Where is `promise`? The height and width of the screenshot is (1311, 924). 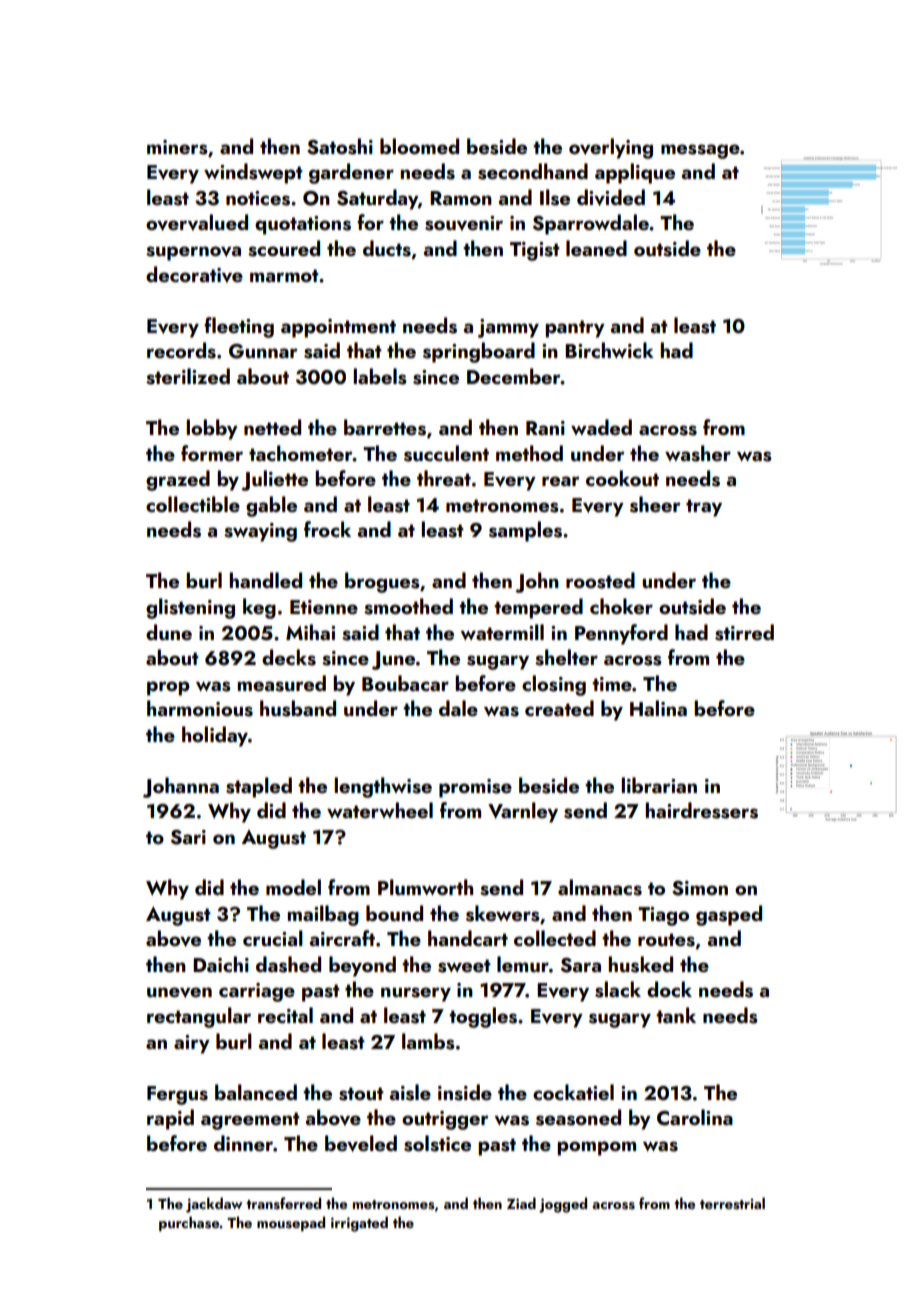
promise is located at coordinates (475, 788).
